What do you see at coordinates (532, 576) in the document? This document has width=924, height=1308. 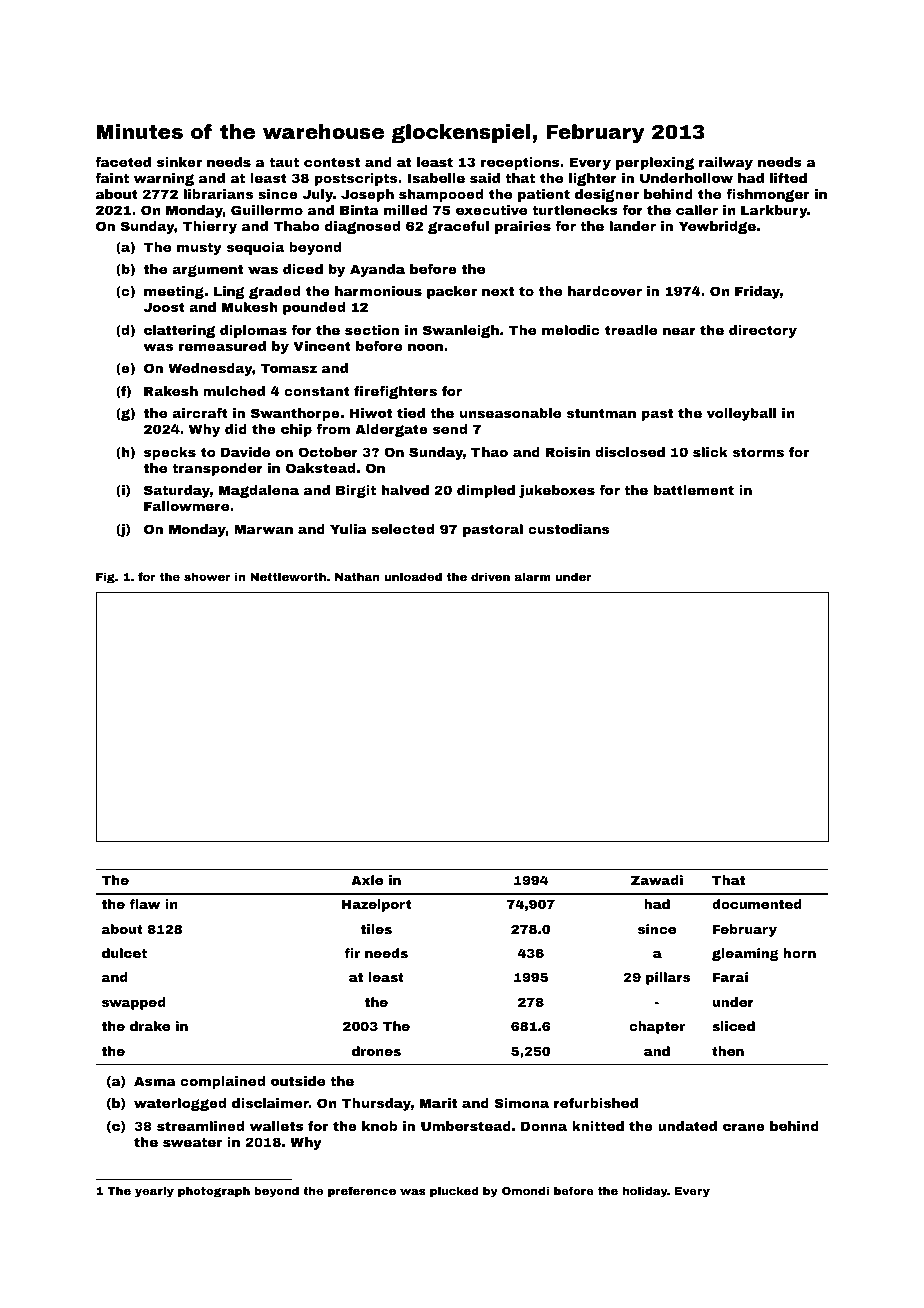 I see `alarm` at bounding box center [532, 576].
